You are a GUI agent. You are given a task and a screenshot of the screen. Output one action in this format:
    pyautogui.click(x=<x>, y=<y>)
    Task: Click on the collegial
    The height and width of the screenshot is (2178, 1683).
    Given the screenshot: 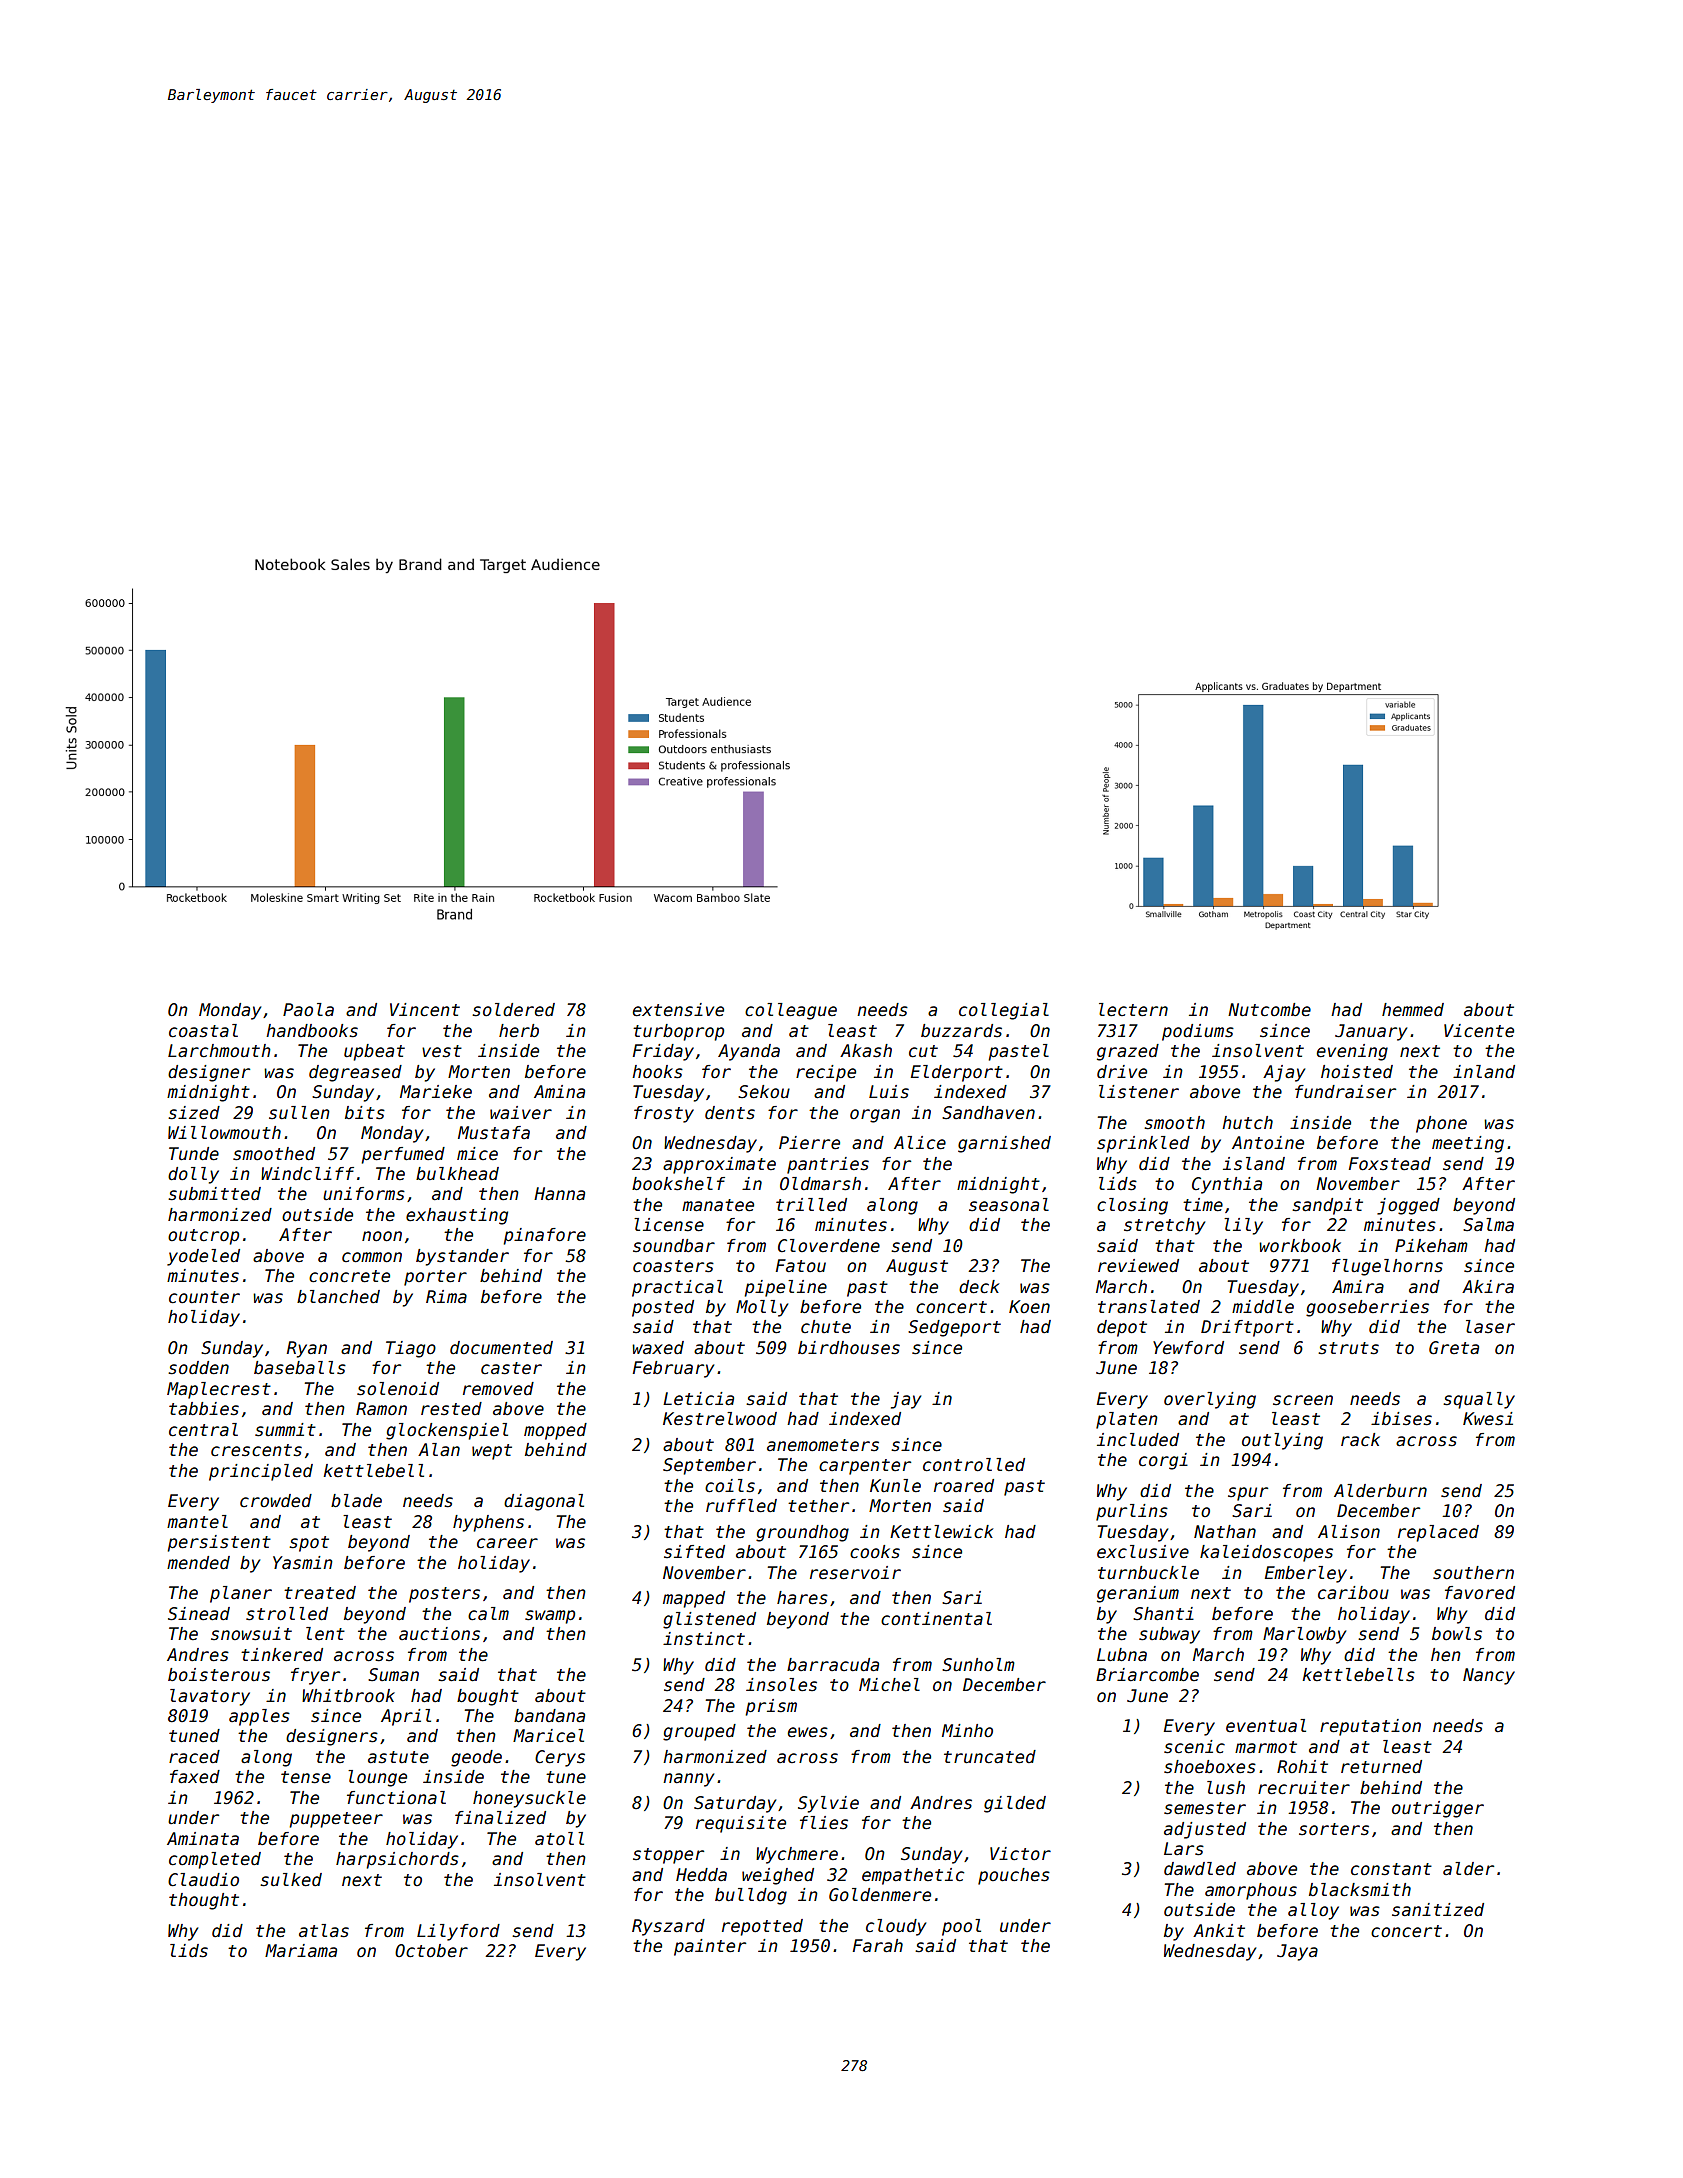 What is the action you would take?
    pyautogui.click(x=1004, y=1011)
